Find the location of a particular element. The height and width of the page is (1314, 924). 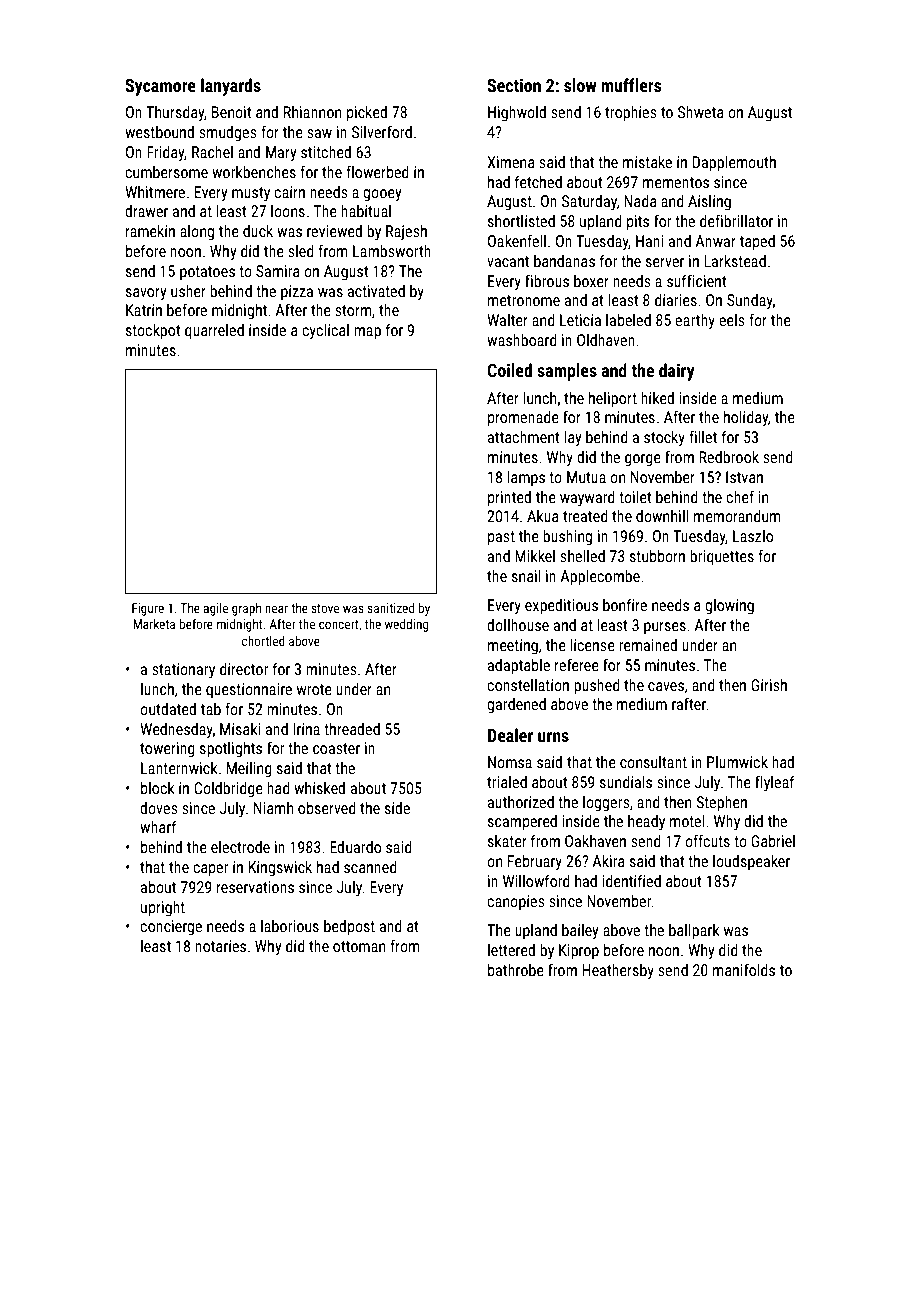

Coiled is located at coordinates (509, 370).
